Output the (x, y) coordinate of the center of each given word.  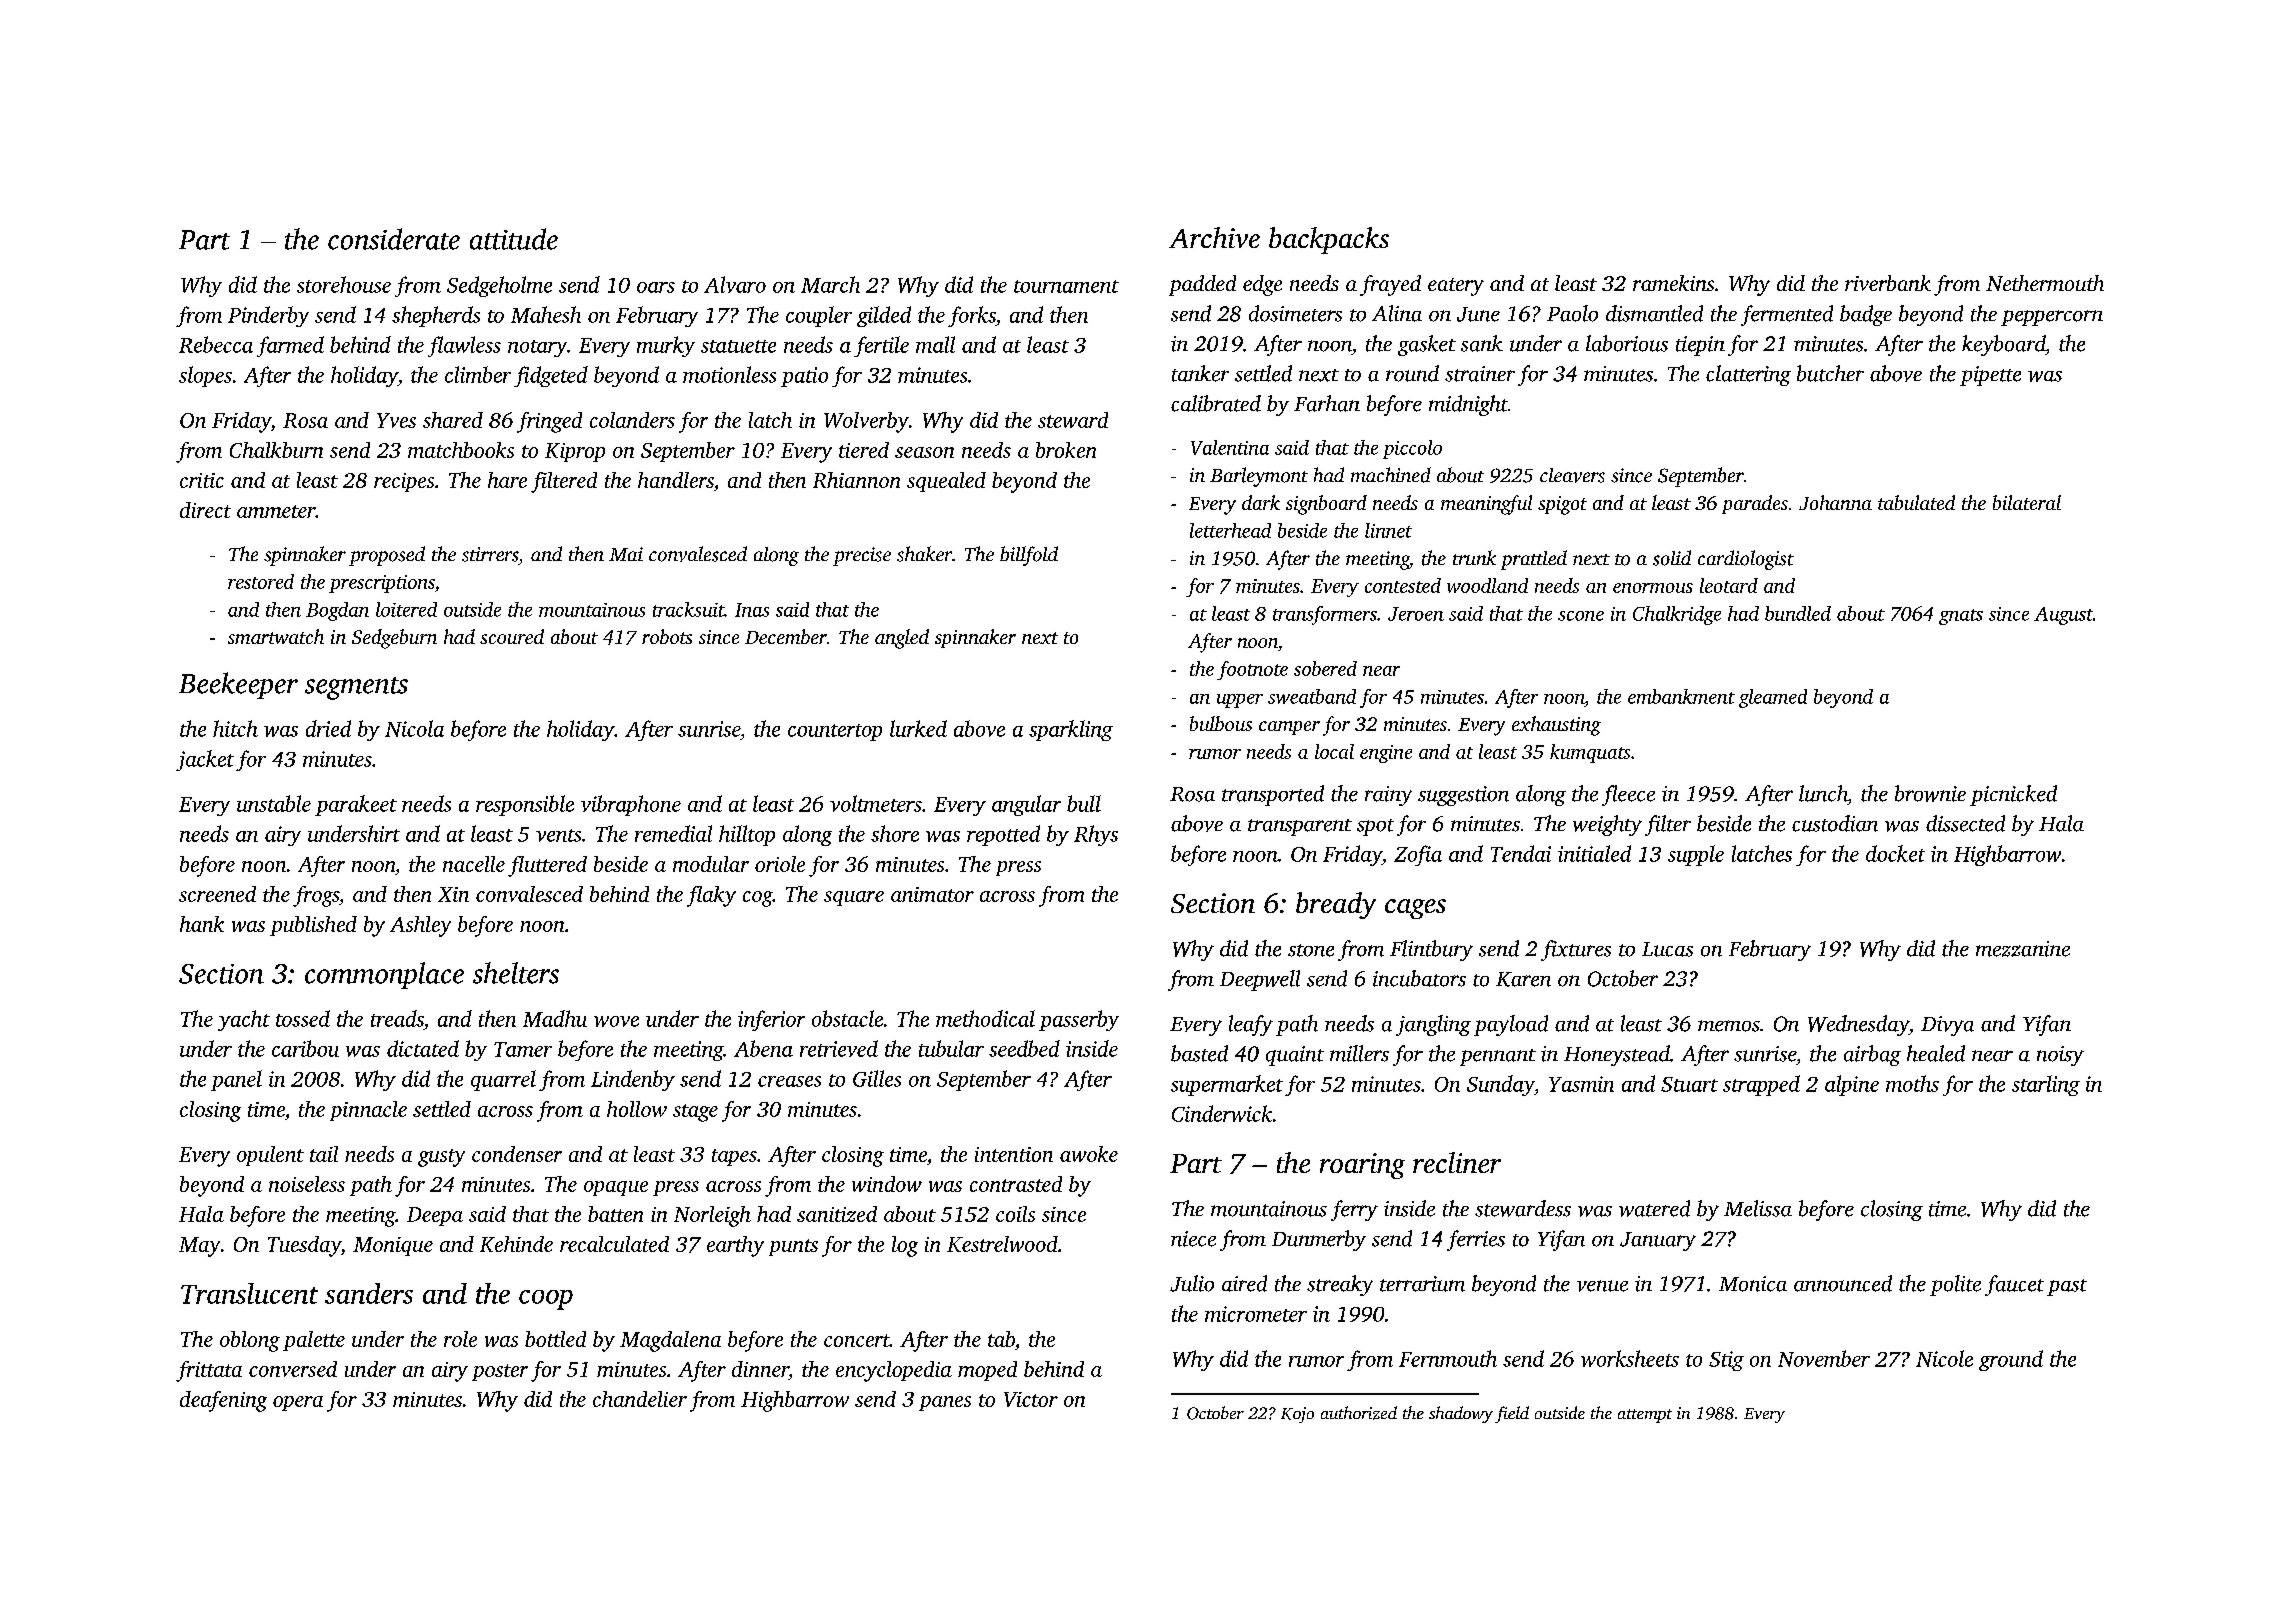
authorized (1359, 1413)
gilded (884, 316)
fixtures (1576, 950)
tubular (951, 1048)
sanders (369, 1293)
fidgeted (551, 376)
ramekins (1673, 283)
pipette (1990, 376)
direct (205, 510)
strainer (1480, 374)
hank (202, 924)
